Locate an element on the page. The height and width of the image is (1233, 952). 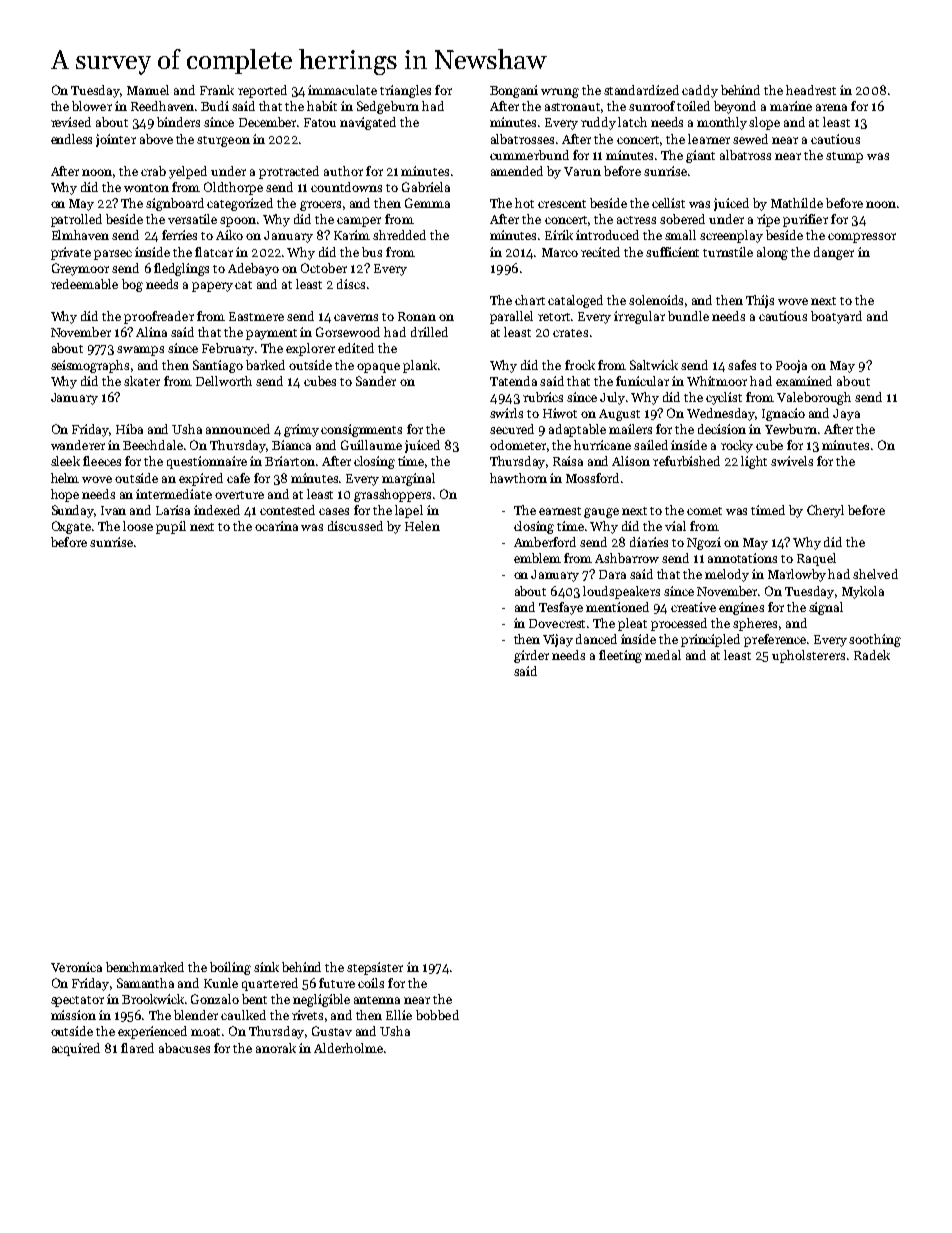
flared is located at coordinates (137, 1048).
